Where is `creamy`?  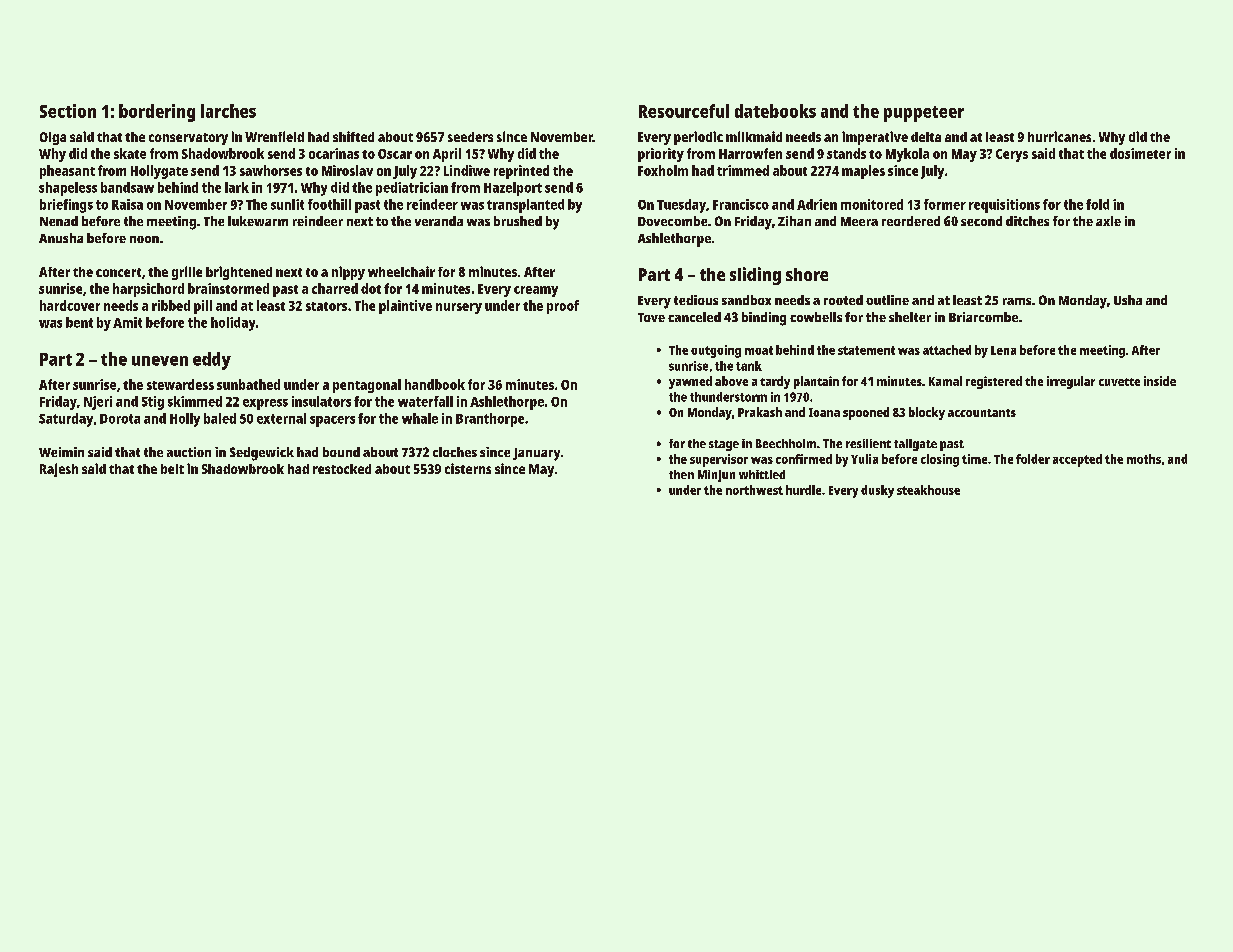 creamy is located at coordinates (536, 291).
